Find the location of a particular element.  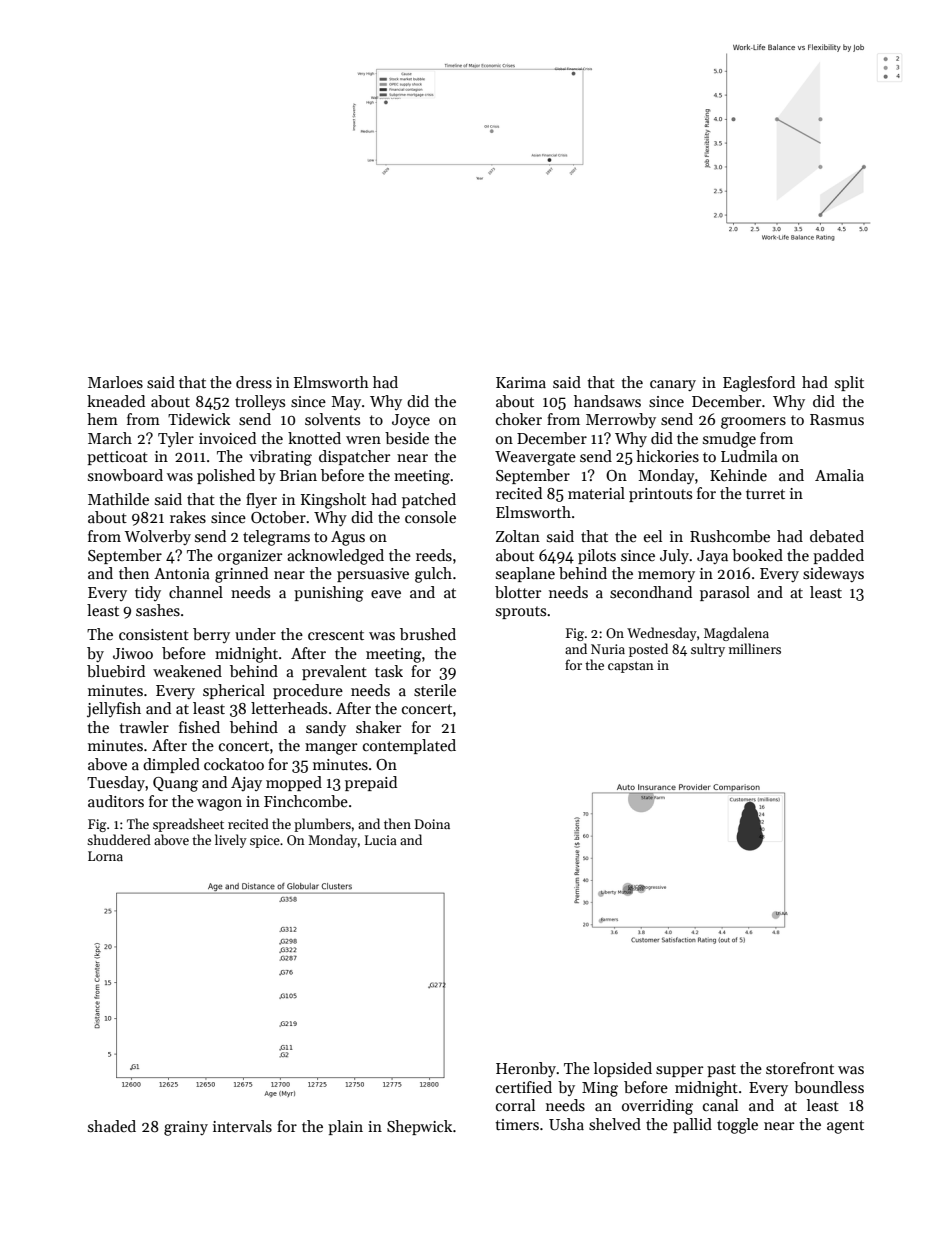

Karima is located at coordinates (521, 382).
